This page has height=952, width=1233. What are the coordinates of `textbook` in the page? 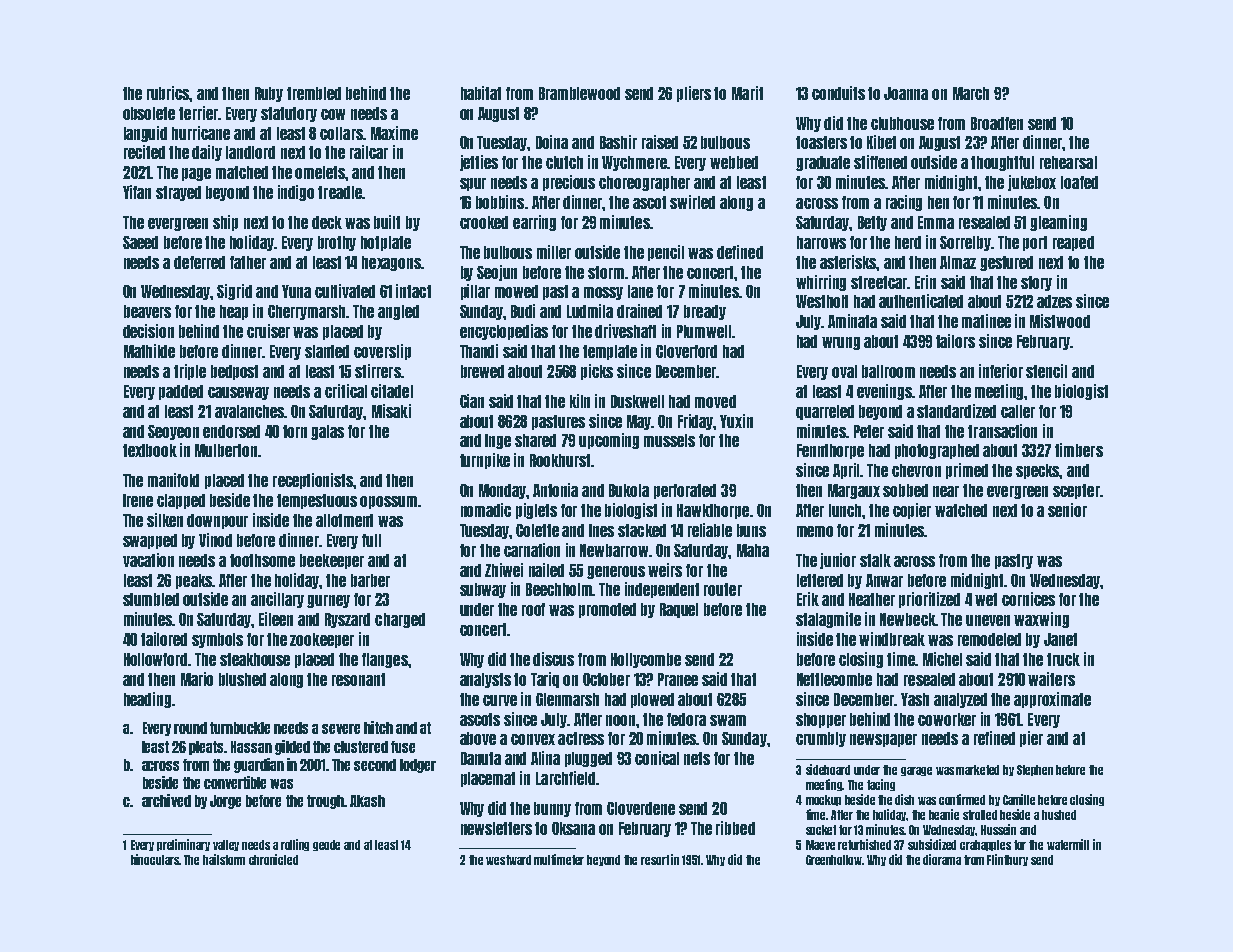 It's located at (150, 450).
